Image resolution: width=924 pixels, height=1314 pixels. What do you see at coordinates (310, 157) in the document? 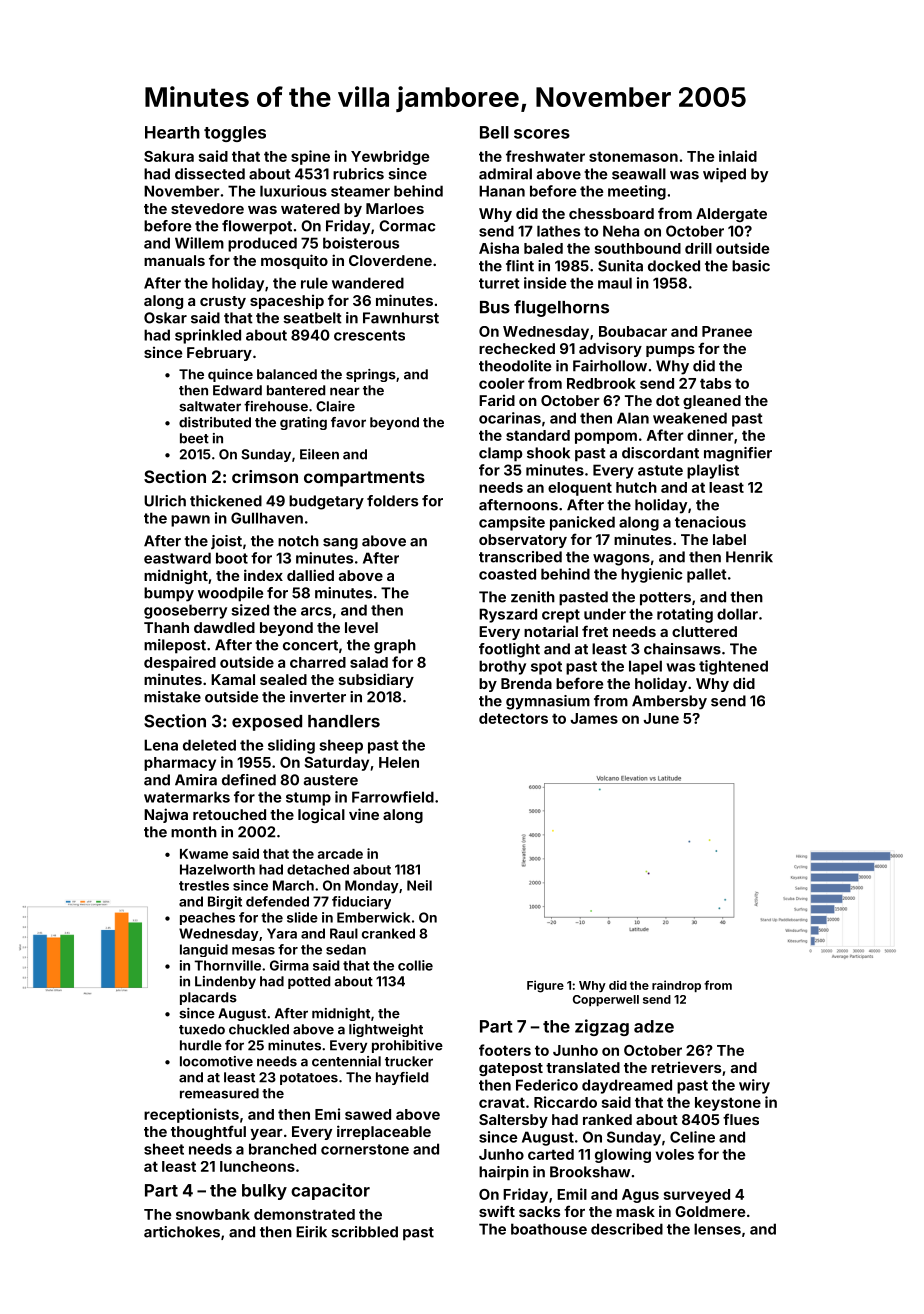
I see `spine` at bounding box center [310, 157].
